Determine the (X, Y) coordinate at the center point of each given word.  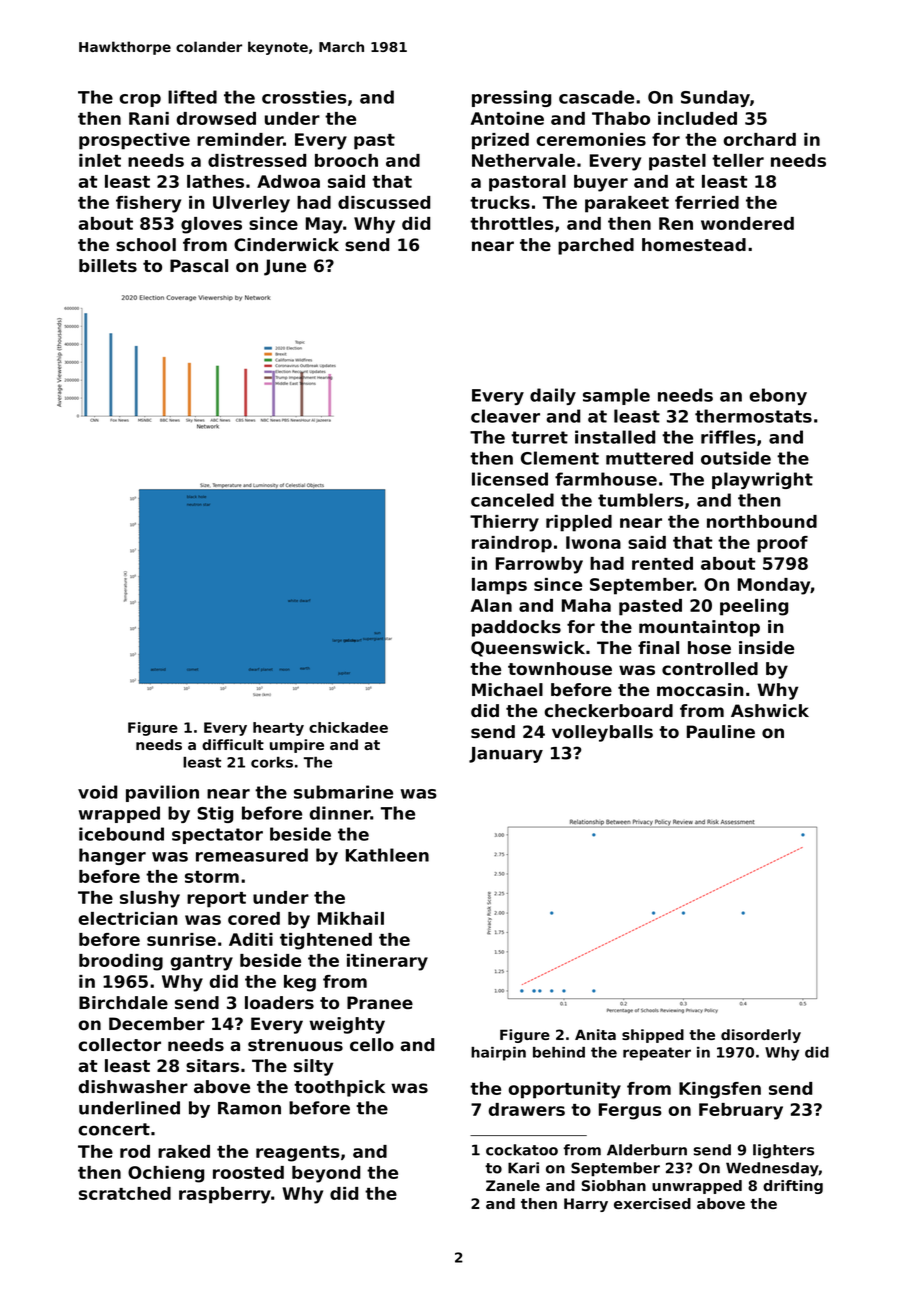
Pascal (199, 266)
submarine (343, 792)
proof (782, 544)
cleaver (505, 416)
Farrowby (539, 565)
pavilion (162, 793)
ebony (778, 396)
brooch (346, 160)
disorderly (761, 1036)
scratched (125, 1193)
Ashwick (770, 710)
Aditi (251, 939)
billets (108, 266)
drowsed (216, 118)
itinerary (387, 962)
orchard (759, 139)
